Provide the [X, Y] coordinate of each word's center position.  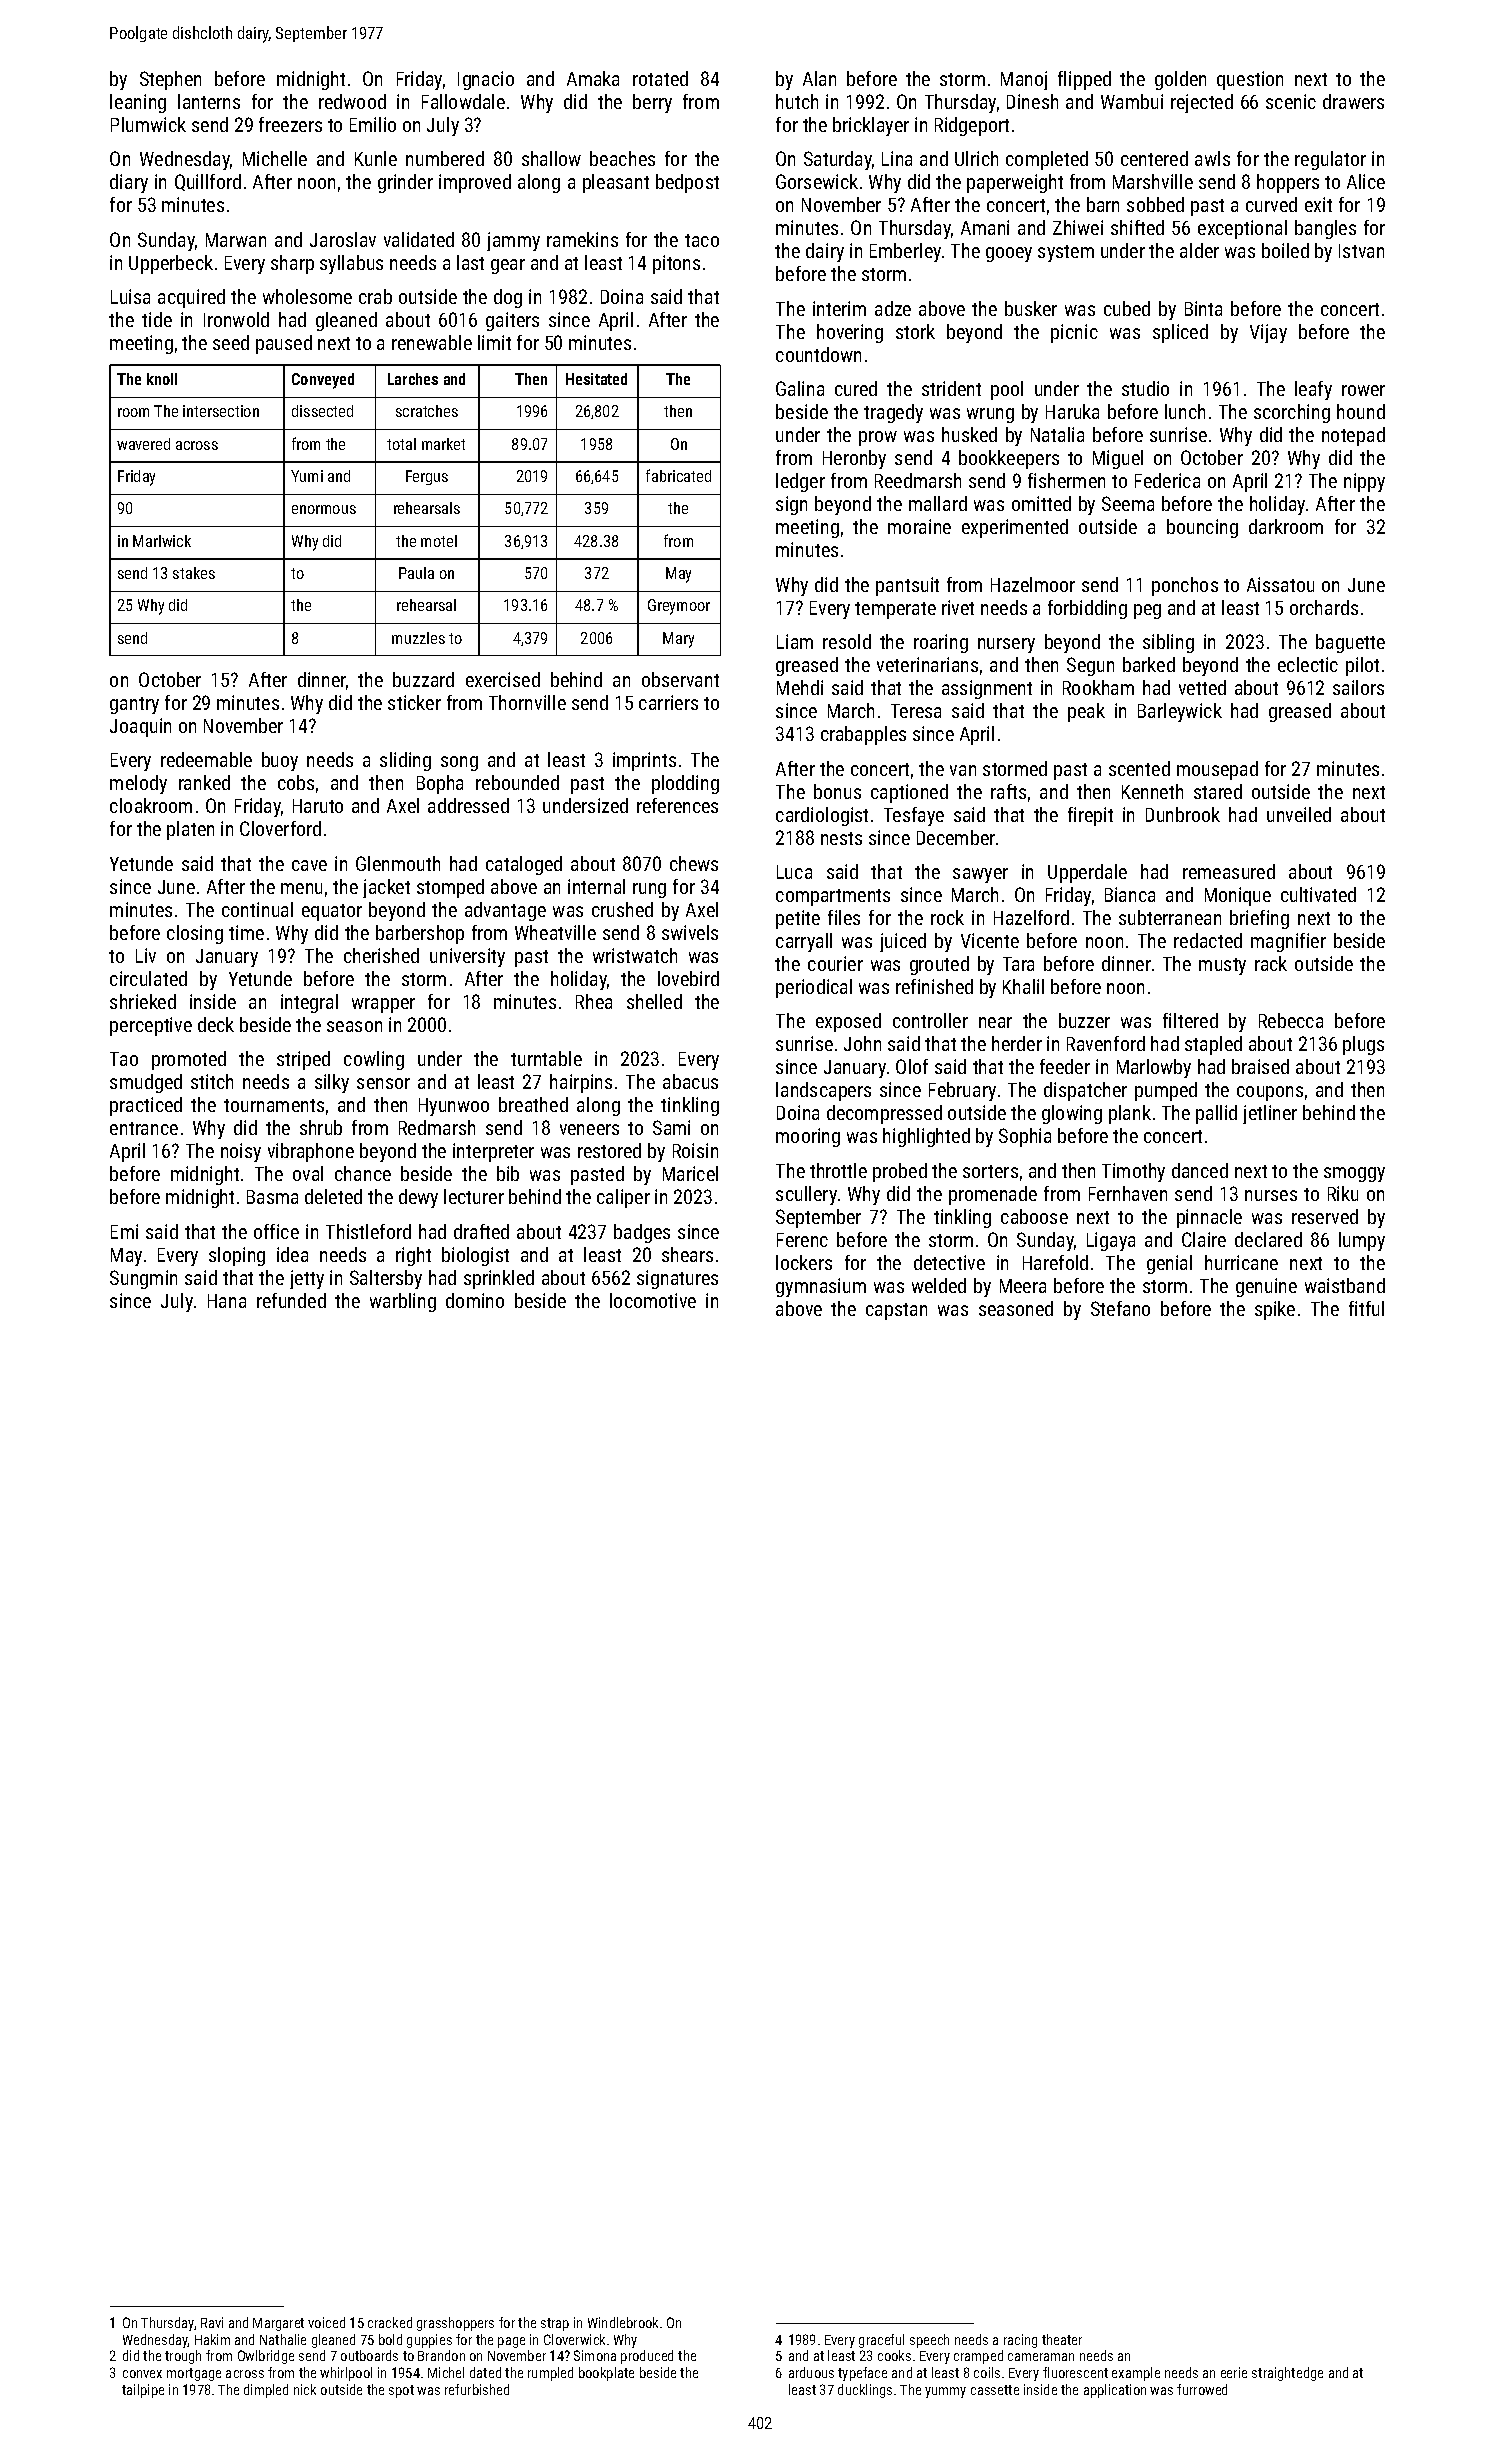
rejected [1202, 103]
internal [596, 886]
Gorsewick [817, 181]
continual [257, 909]
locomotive [653, 1300]
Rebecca [1291, 1020]
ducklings [865, 2391]
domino [475, 1300]
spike [1275, 1310]
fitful [1366, 1308]
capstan [896, 1311]
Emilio [373, 124]
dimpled [266, 2391]
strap [555, 2324]
